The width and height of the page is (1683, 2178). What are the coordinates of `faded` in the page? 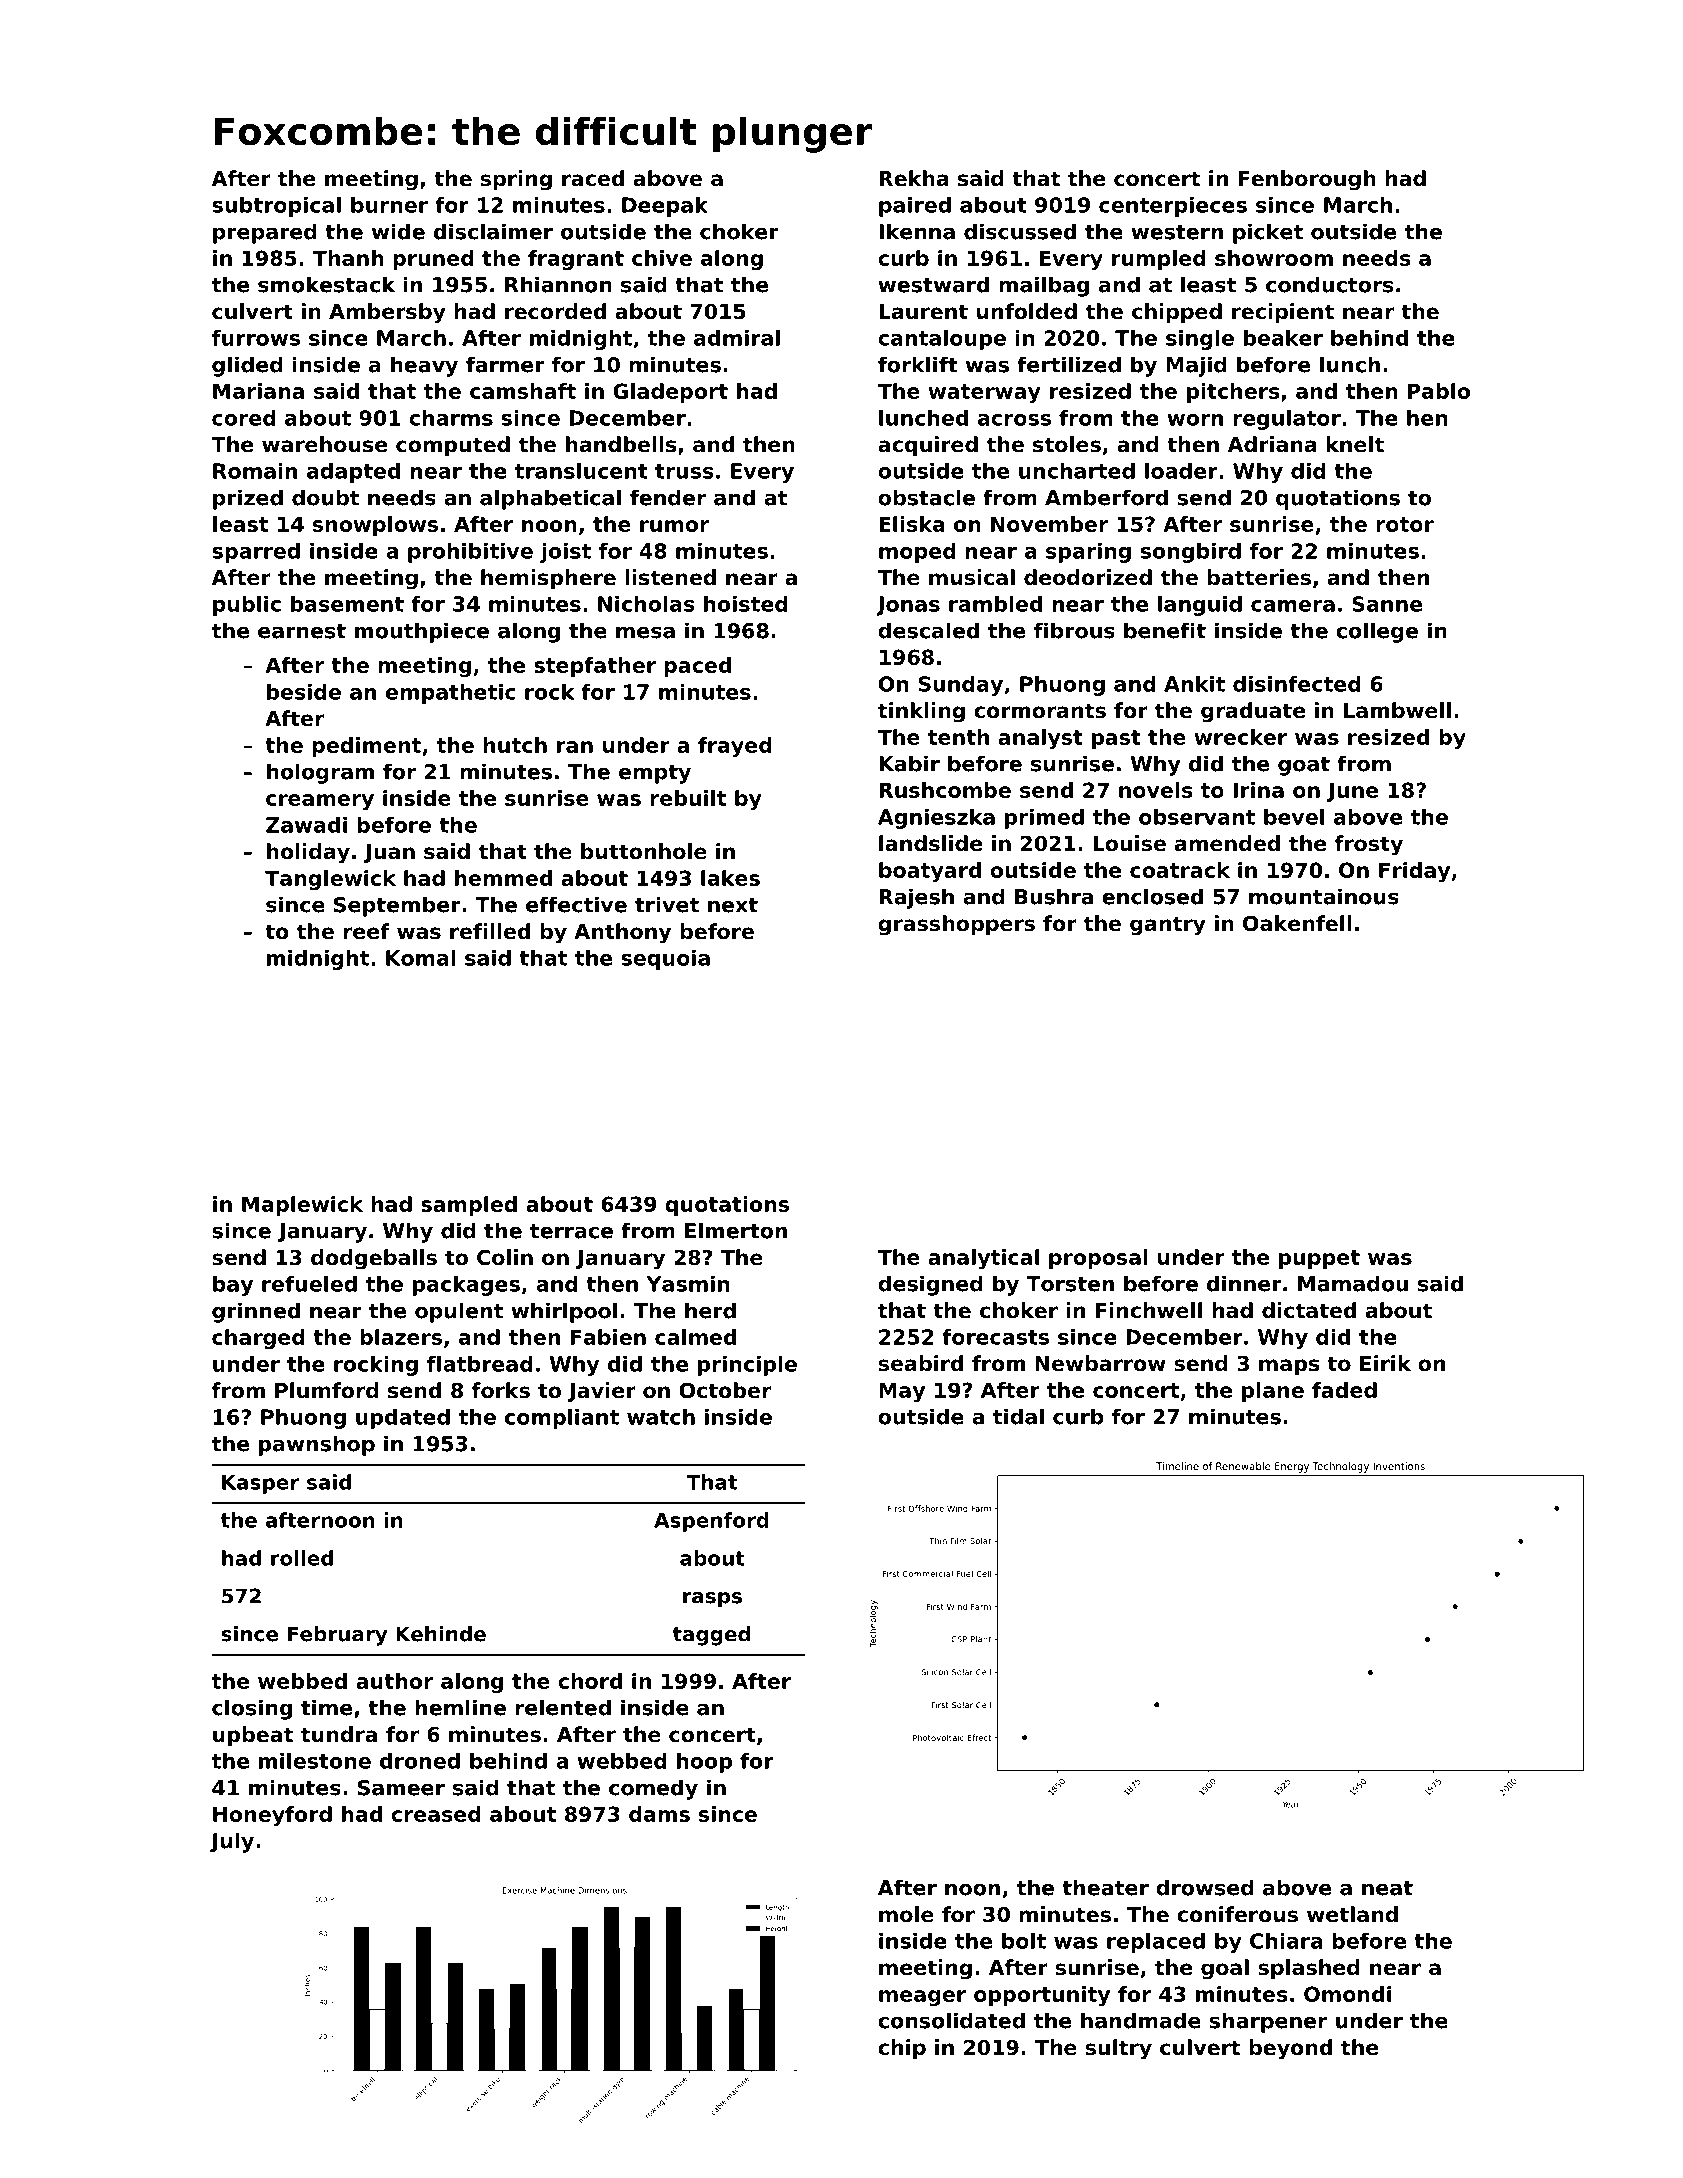 It's located at (1344, 1390).
